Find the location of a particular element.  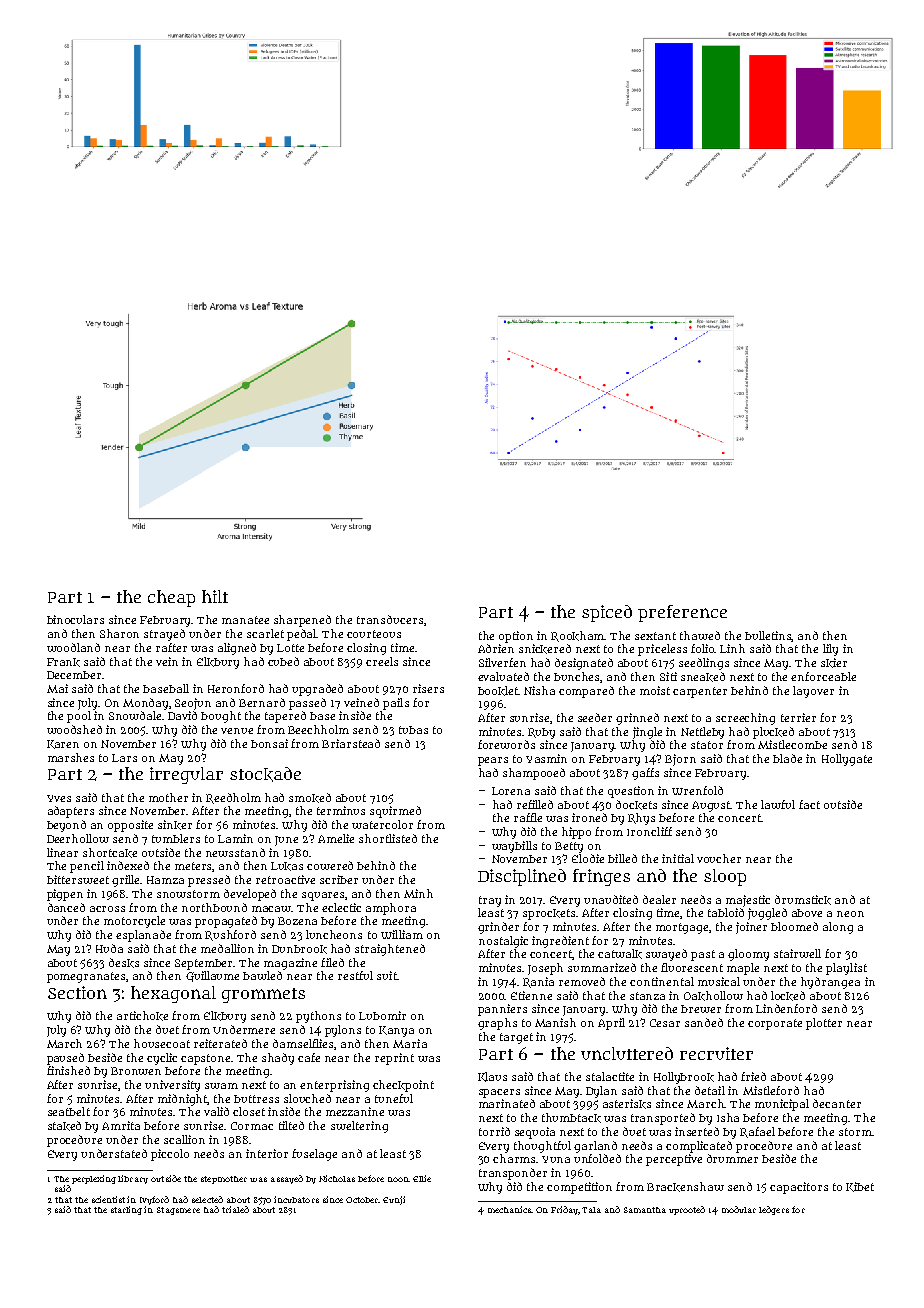

locked is located at coordinates (788, 996).
